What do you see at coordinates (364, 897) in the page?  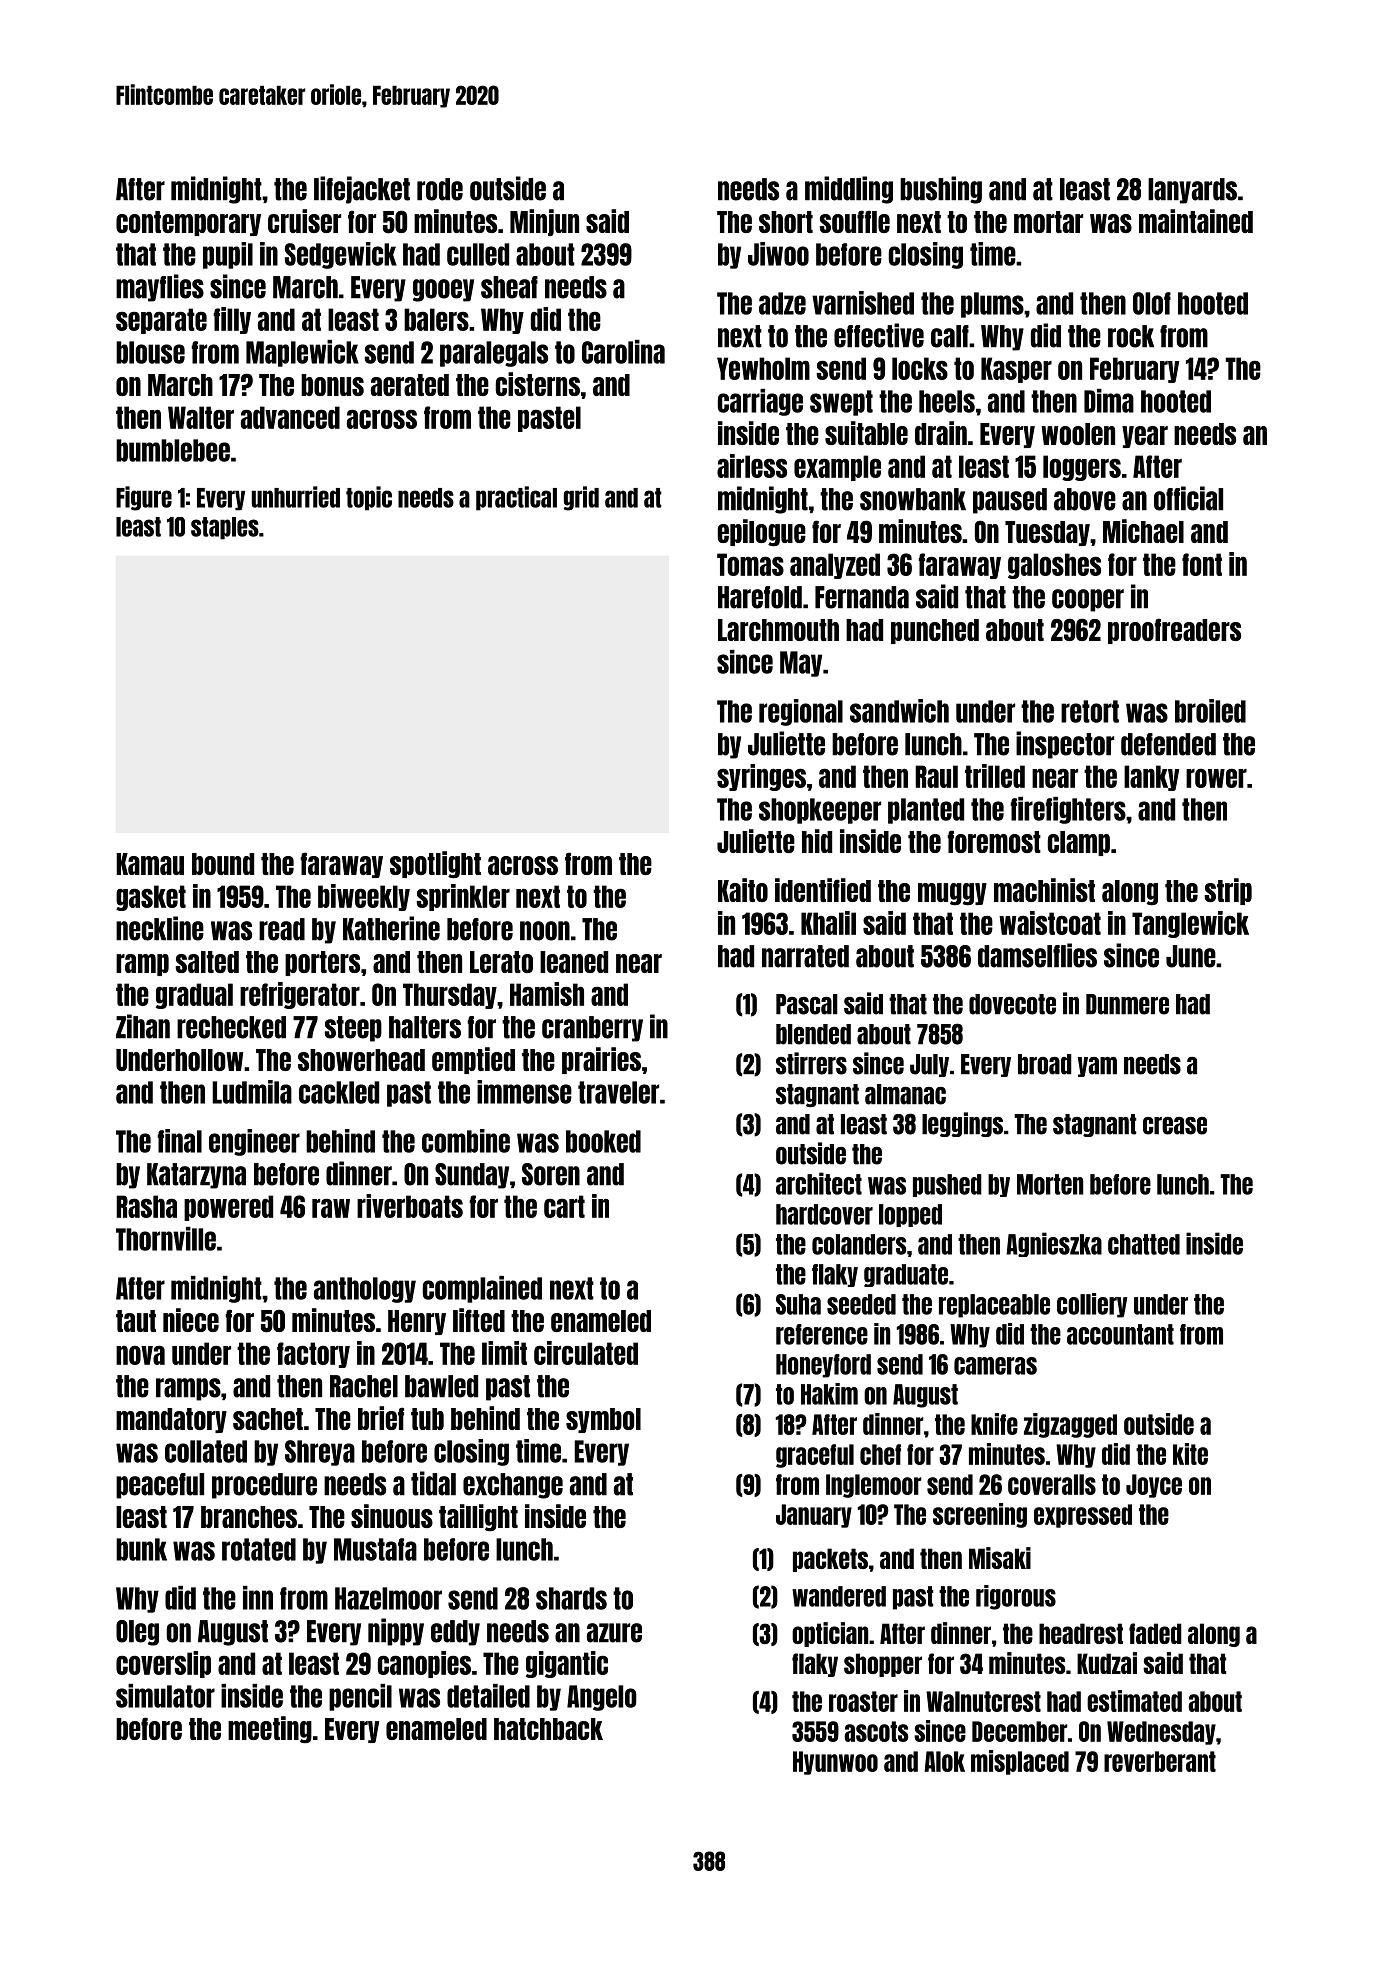 I see `biweekly` at bounding box center [364, 897].
